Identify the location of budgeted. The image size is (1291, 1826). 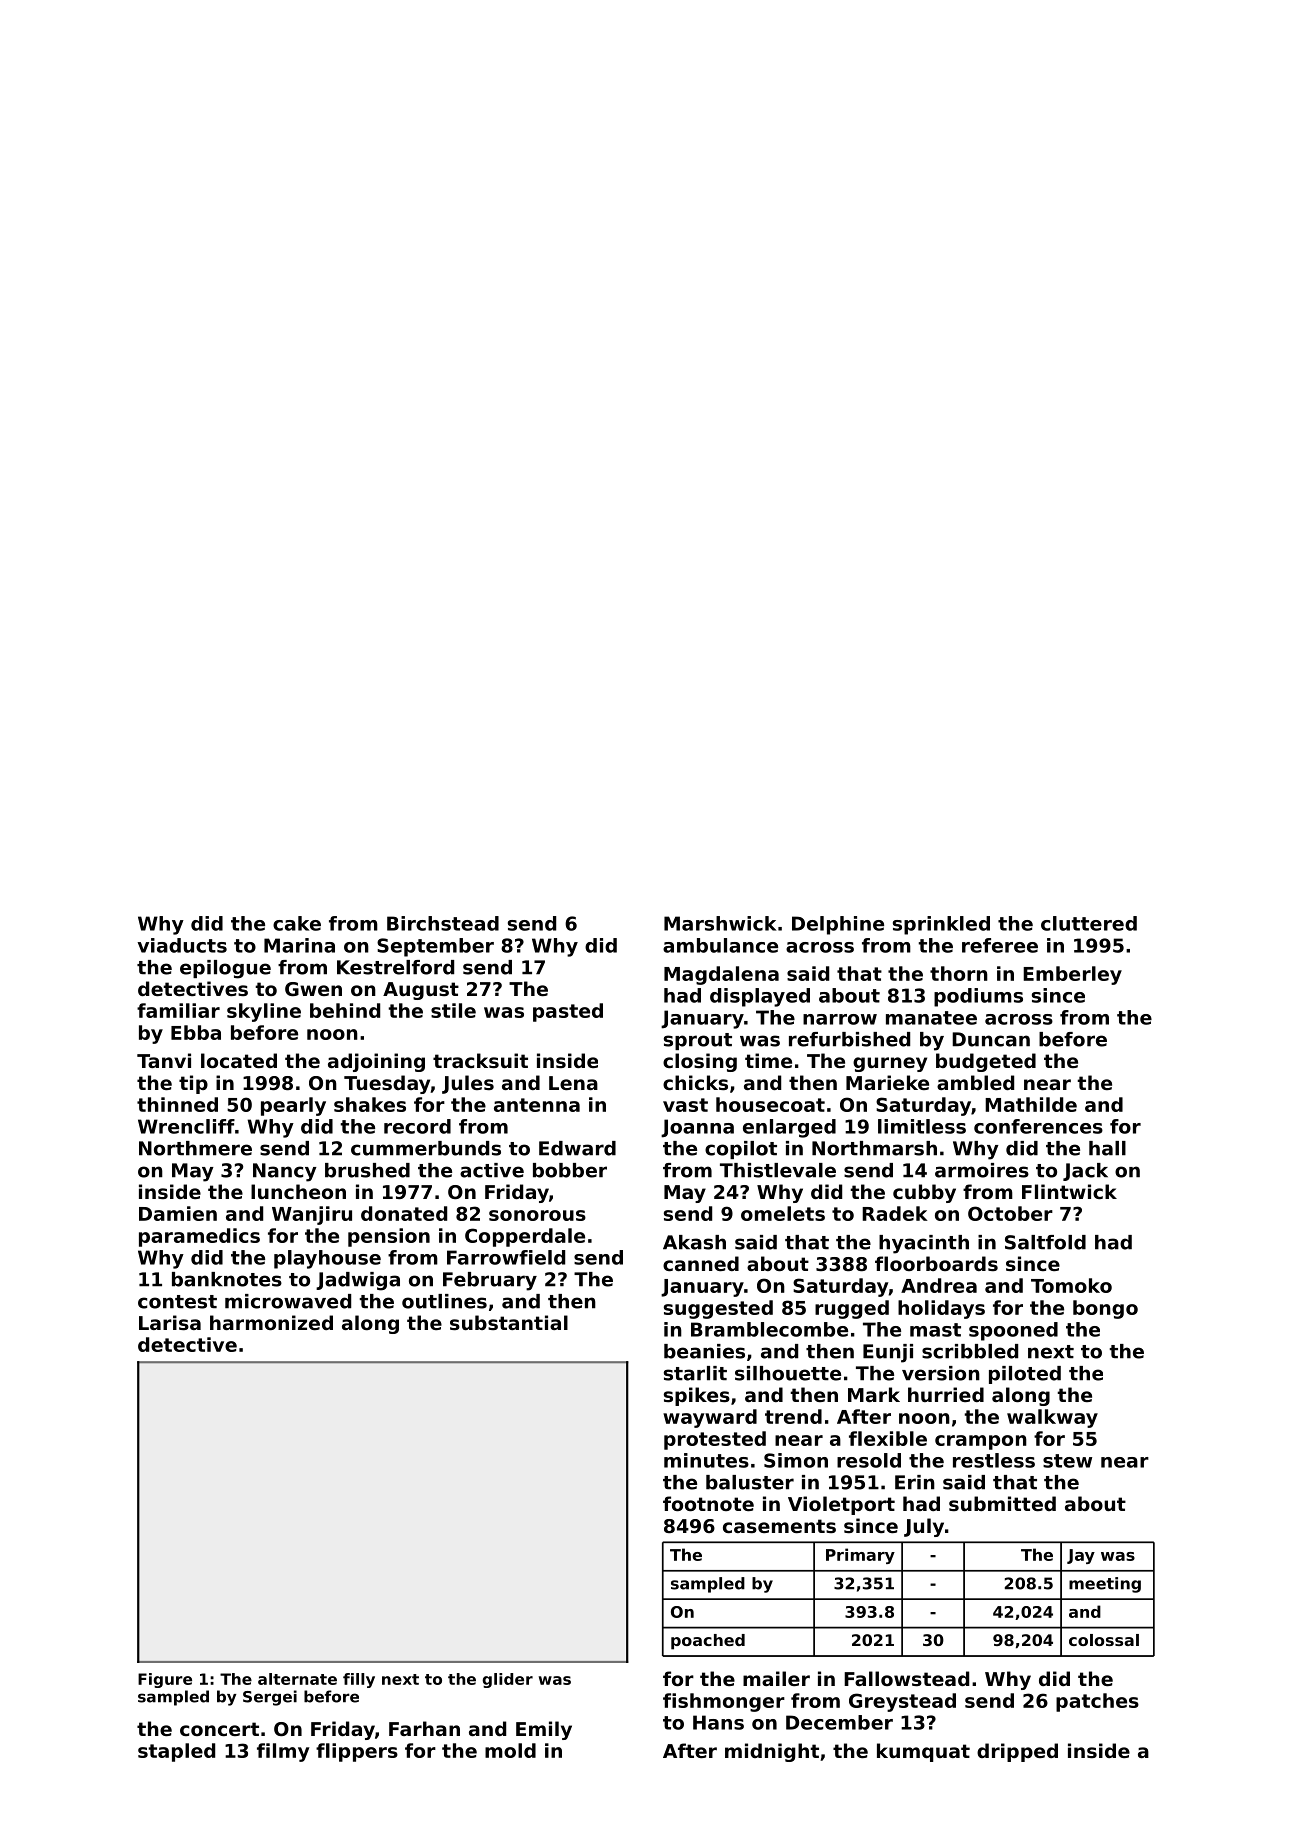
(986, 1062).
